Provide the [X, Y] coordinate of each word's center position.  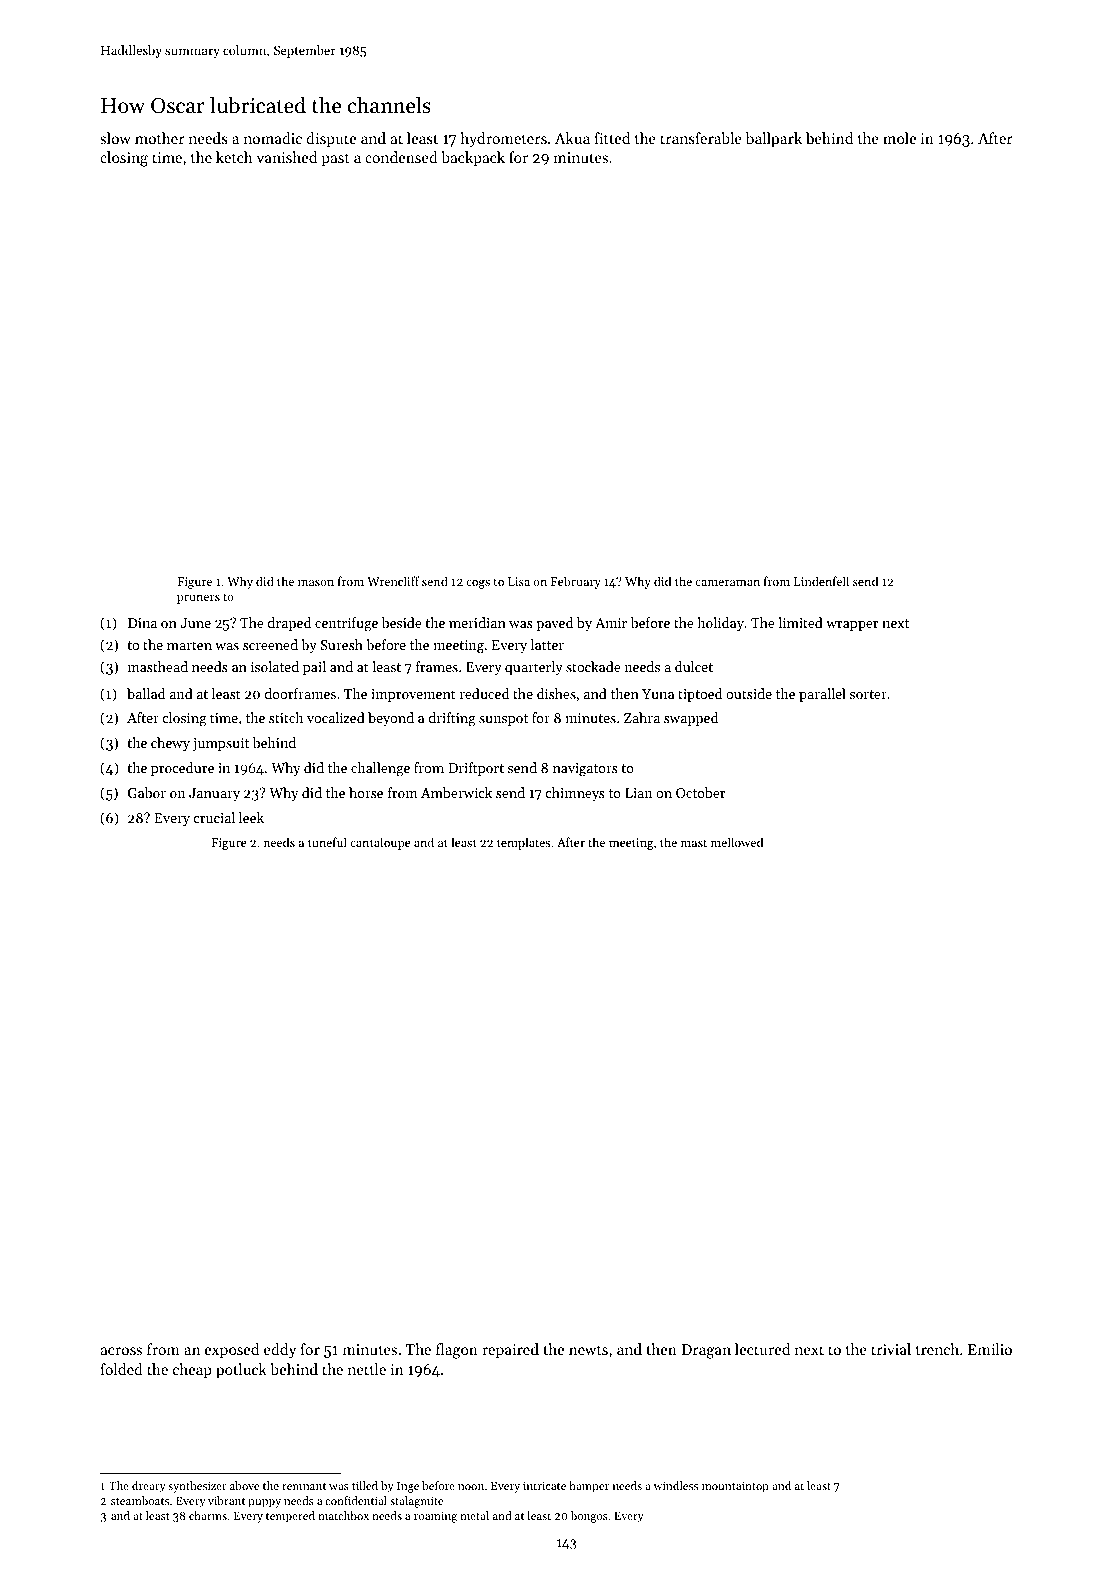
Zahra [642, 717]
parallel [822, 695]
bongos [589, 1517]
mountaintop [735, 1487]
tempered [290, 1517]
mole [899, 138]
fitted [612, 138]
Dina [142, 623]
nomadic [273, 138]
